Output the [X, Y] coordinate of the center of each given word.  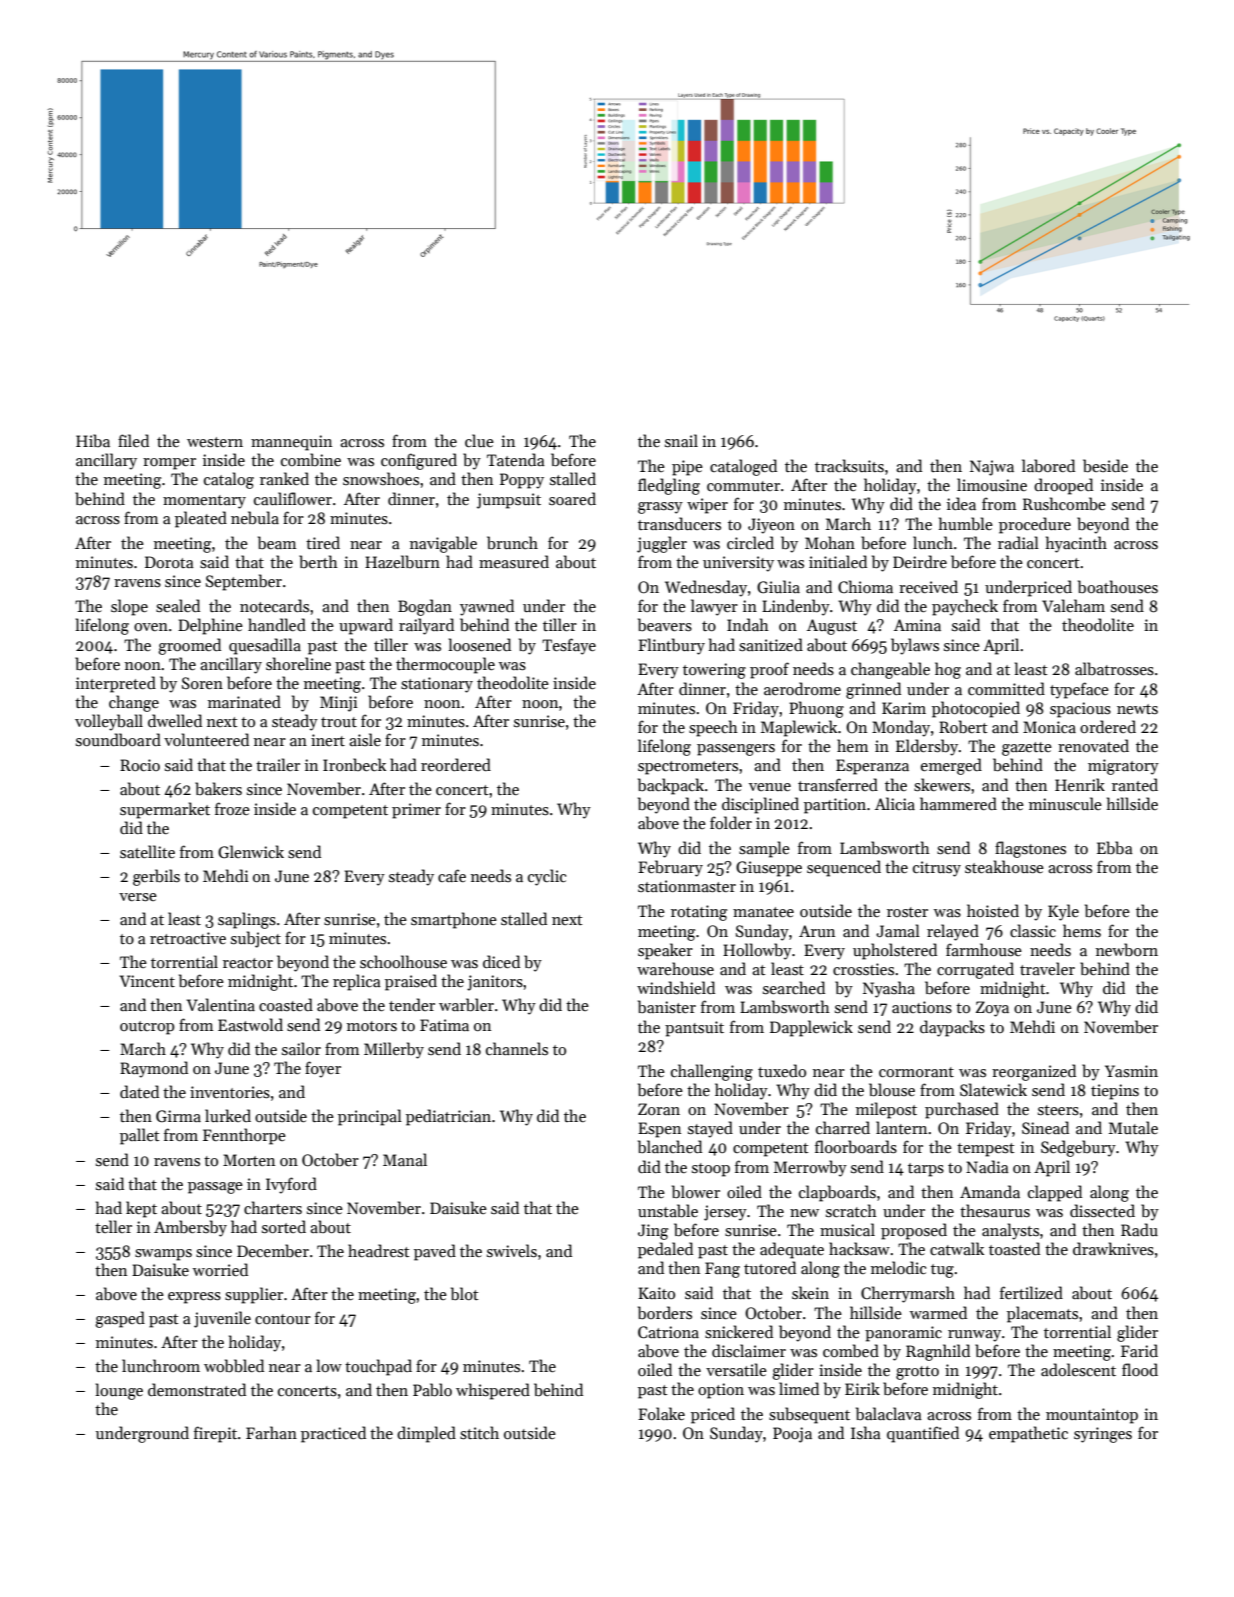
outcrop [147, 1028]
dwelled [175, 720]
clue [479, 440]
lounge [119, 1391]
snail [681, 440]
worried [220, 1269]
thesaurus [995, 1211]
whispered [493, 1391]
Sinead [1045, 1127]
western [215, 442]
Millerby [394, 1050]
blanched [670, 1147]
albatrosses [1114, 669]
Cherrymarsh [908, 1294]
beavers [665, 625]
